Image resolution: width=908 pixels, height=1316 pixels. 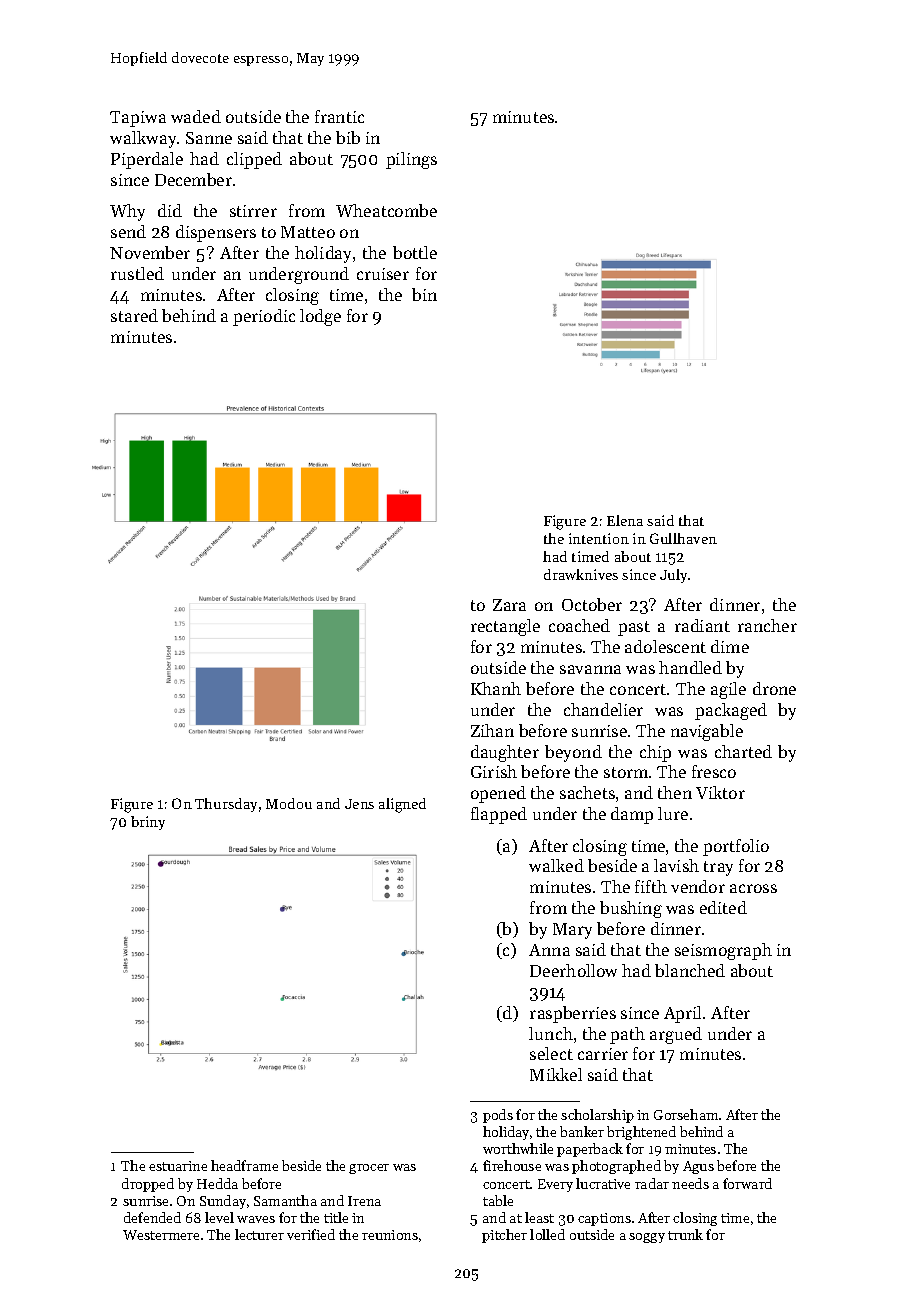 I want to click on seismograph, so click(x=723, y=951).
